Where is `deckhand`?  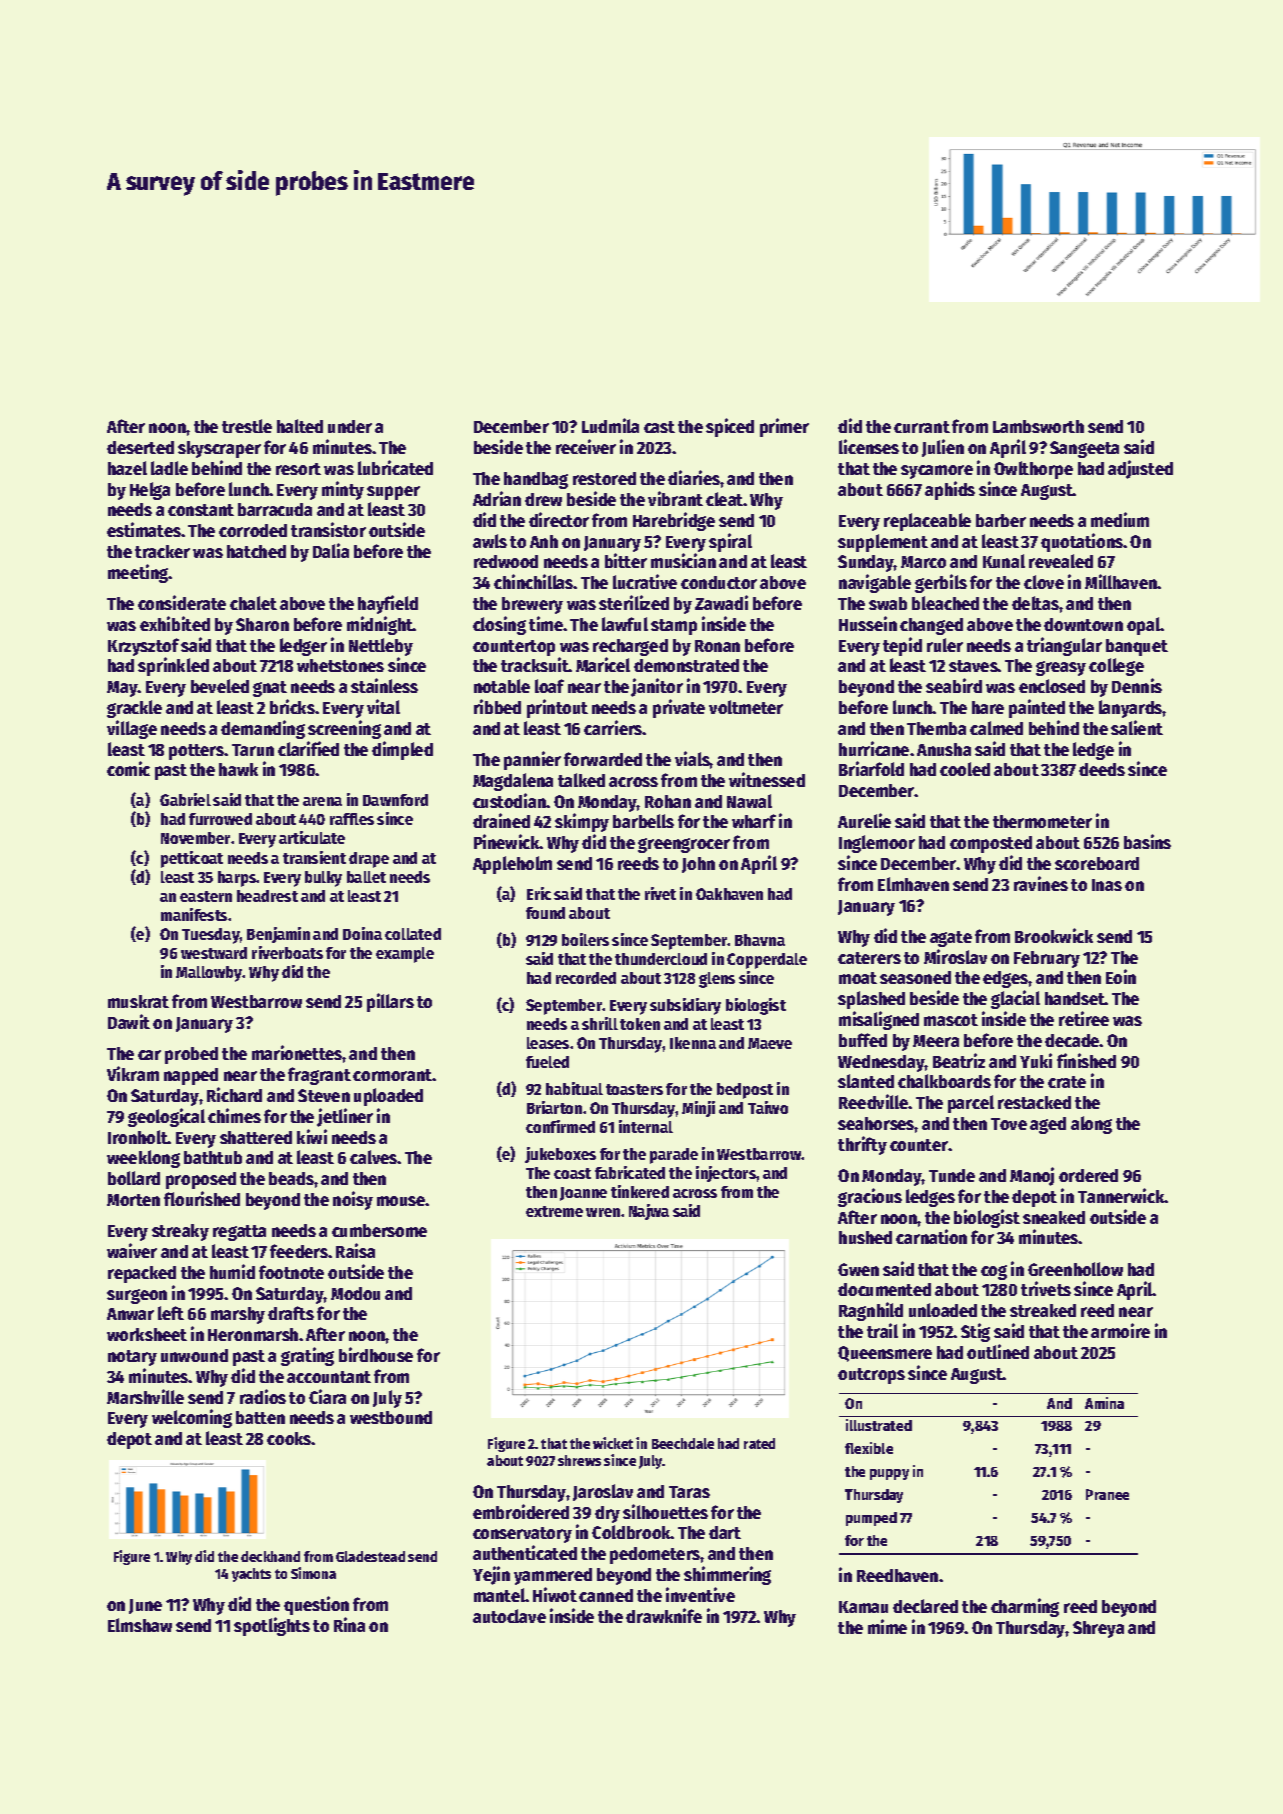 deckhand is located at coordinates (270, 1556).
